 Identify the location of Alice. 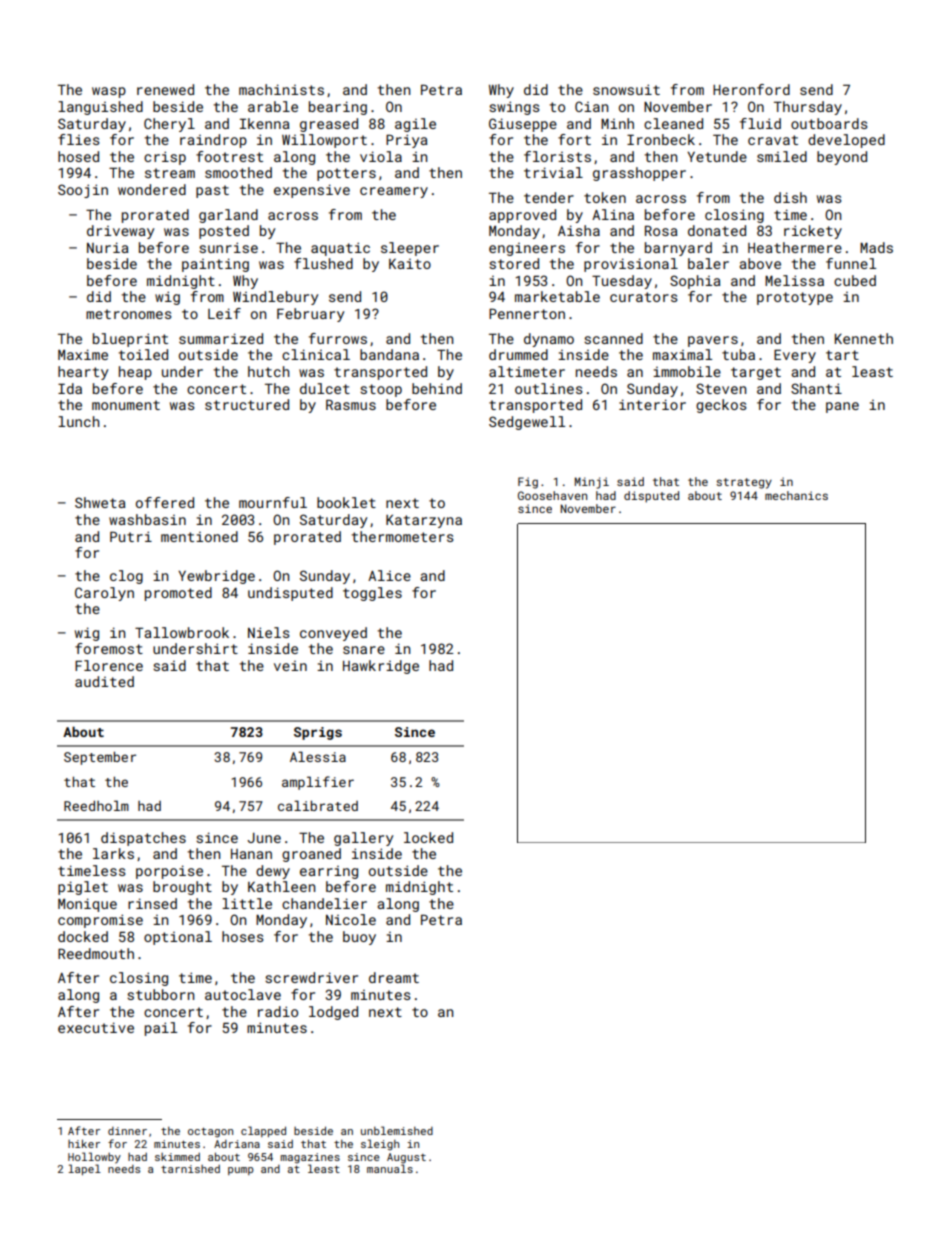
(389, 575).
